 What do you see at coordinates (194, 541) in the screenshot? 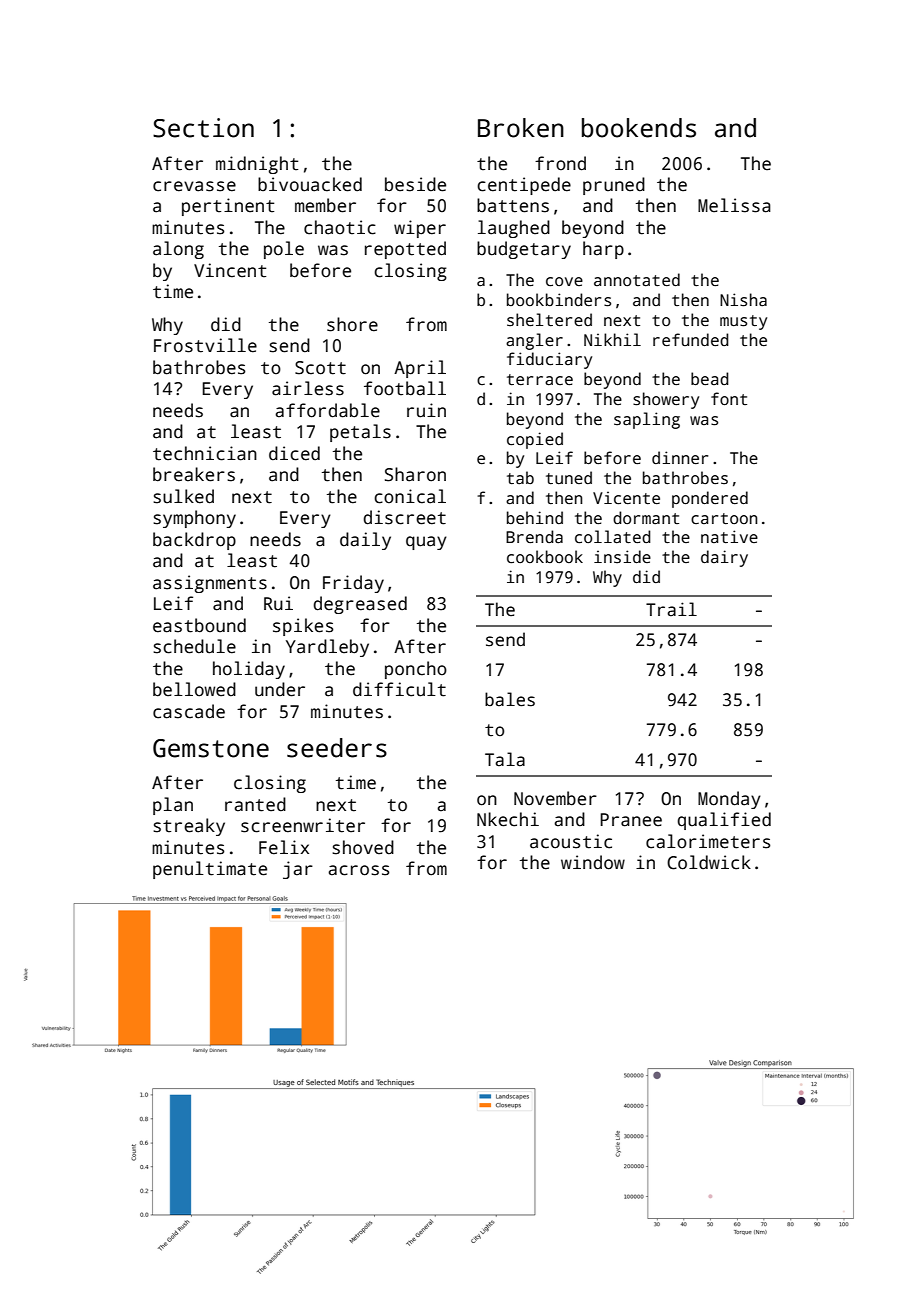
I see `backdrop` at bounding box center [194, 541].
